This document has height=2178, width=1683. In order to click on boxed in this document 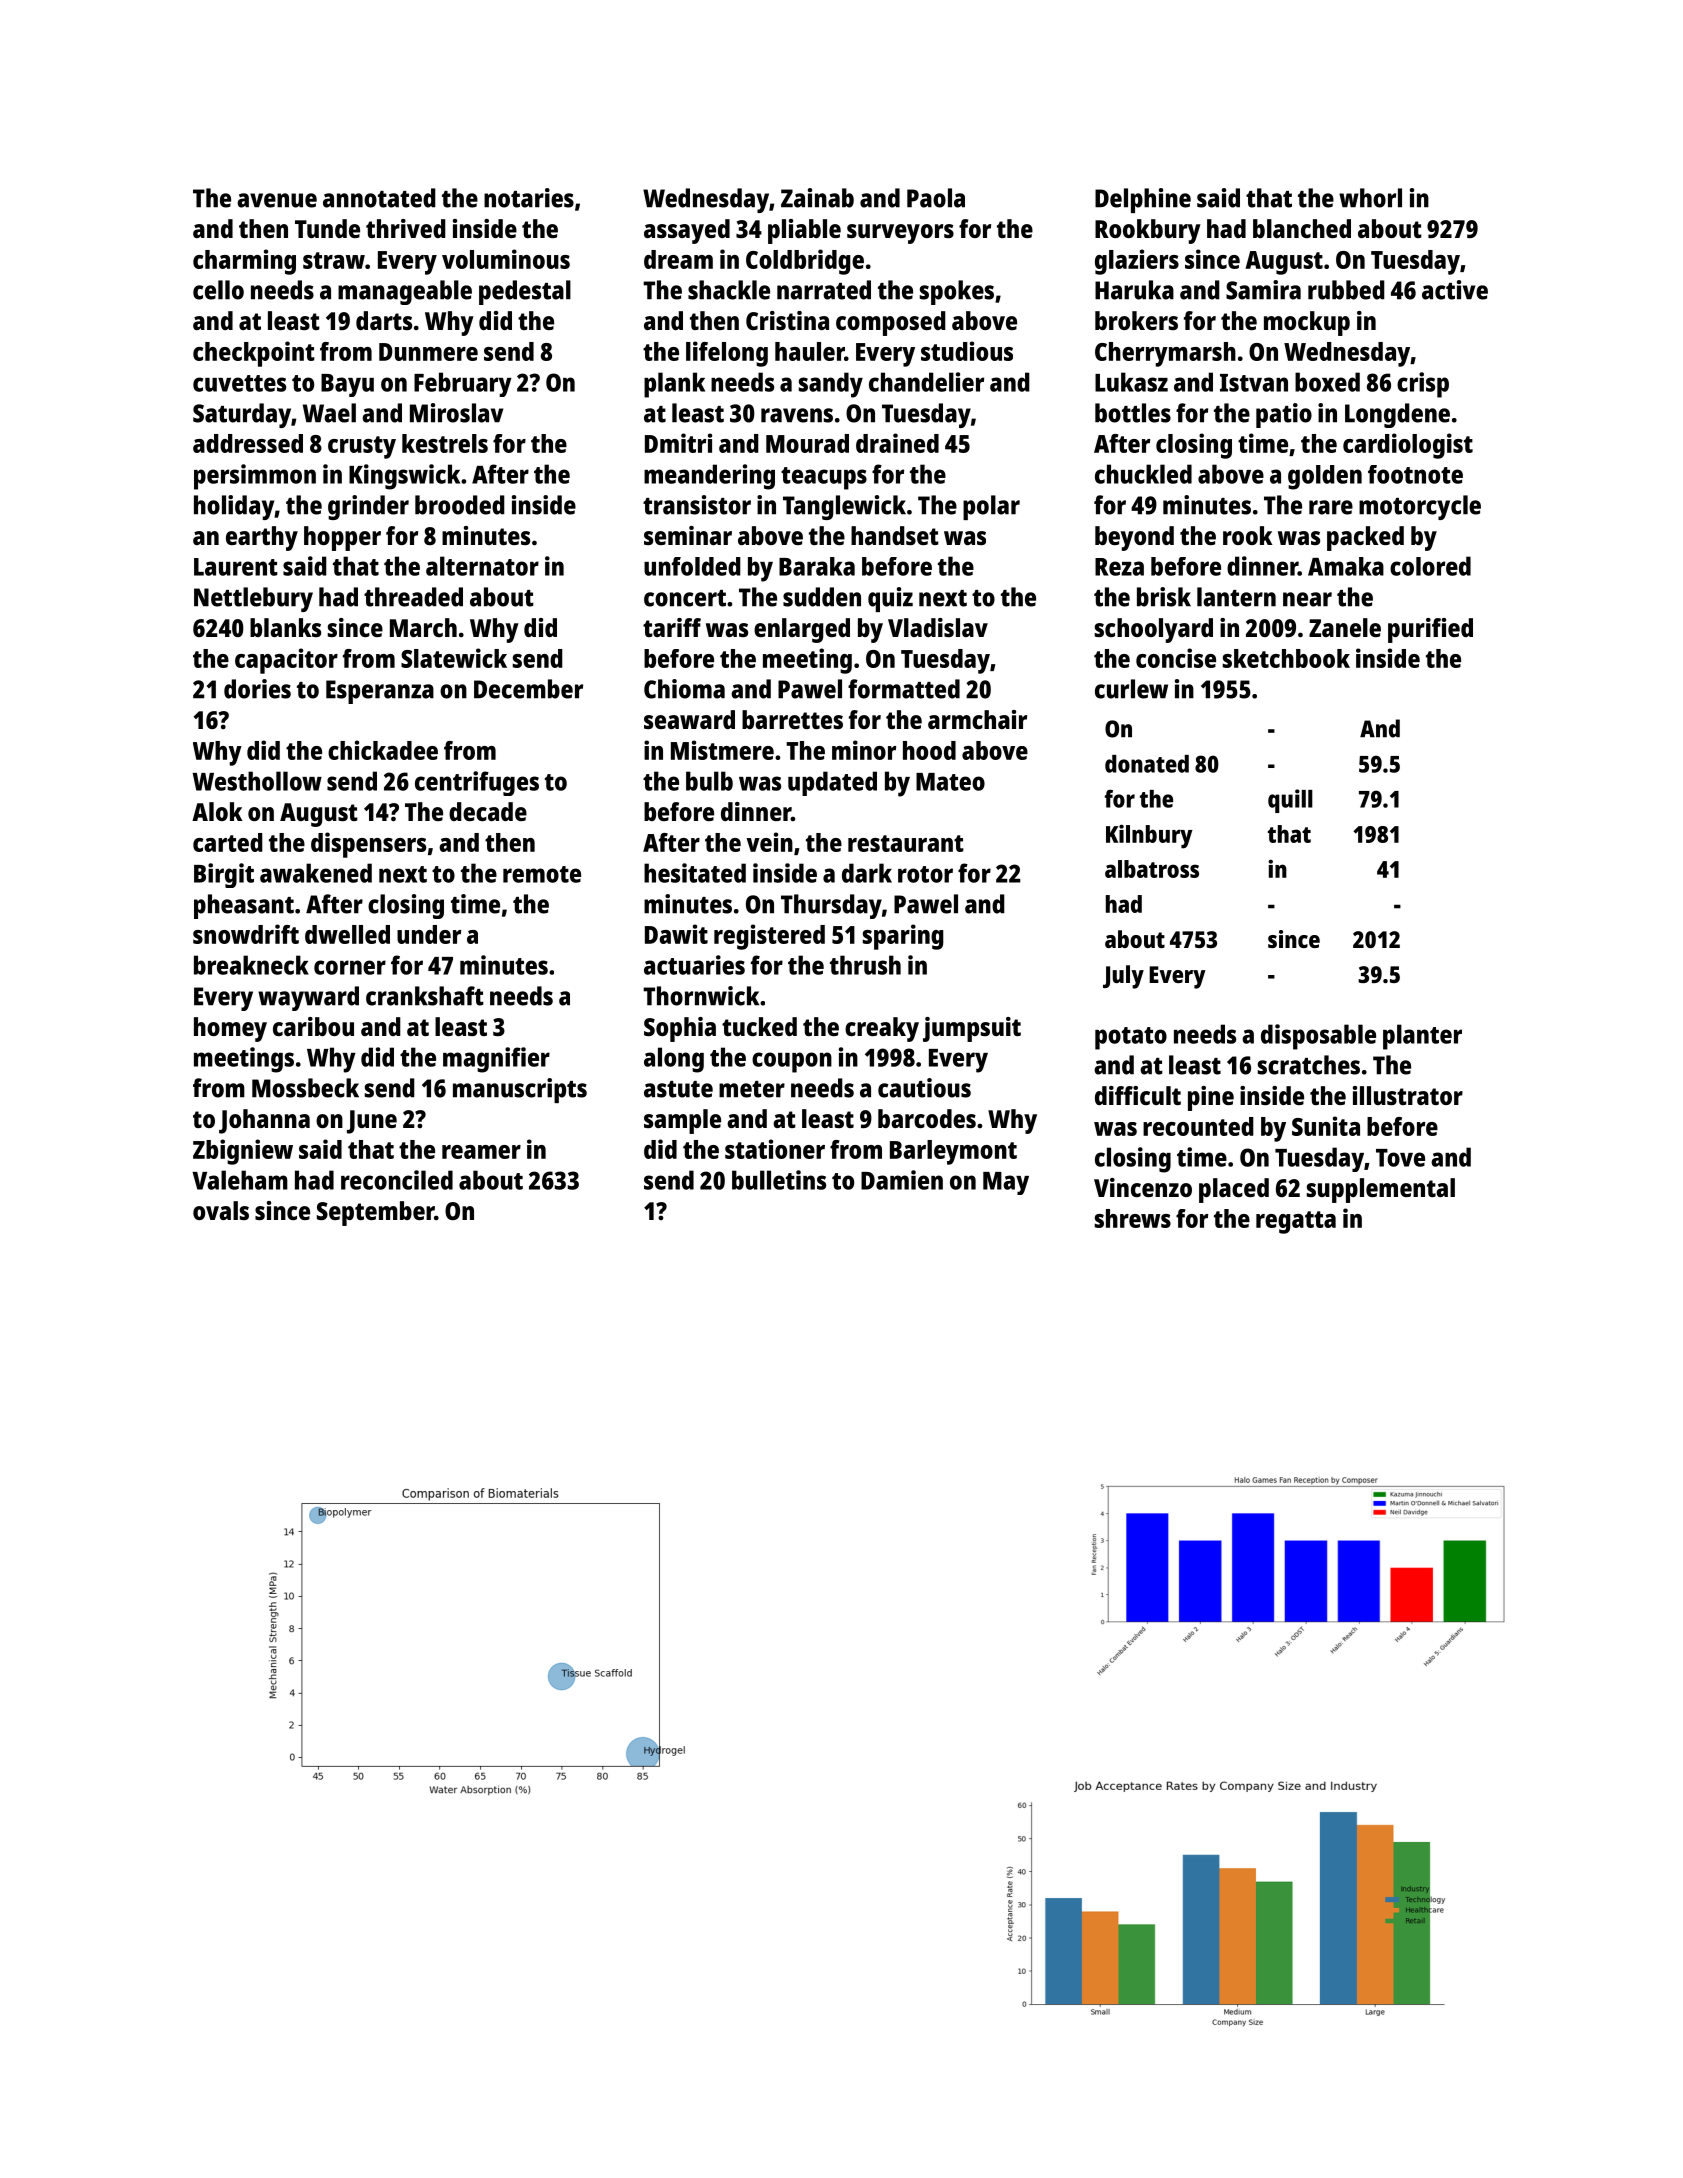, I will do `click(1327, 382)`.
